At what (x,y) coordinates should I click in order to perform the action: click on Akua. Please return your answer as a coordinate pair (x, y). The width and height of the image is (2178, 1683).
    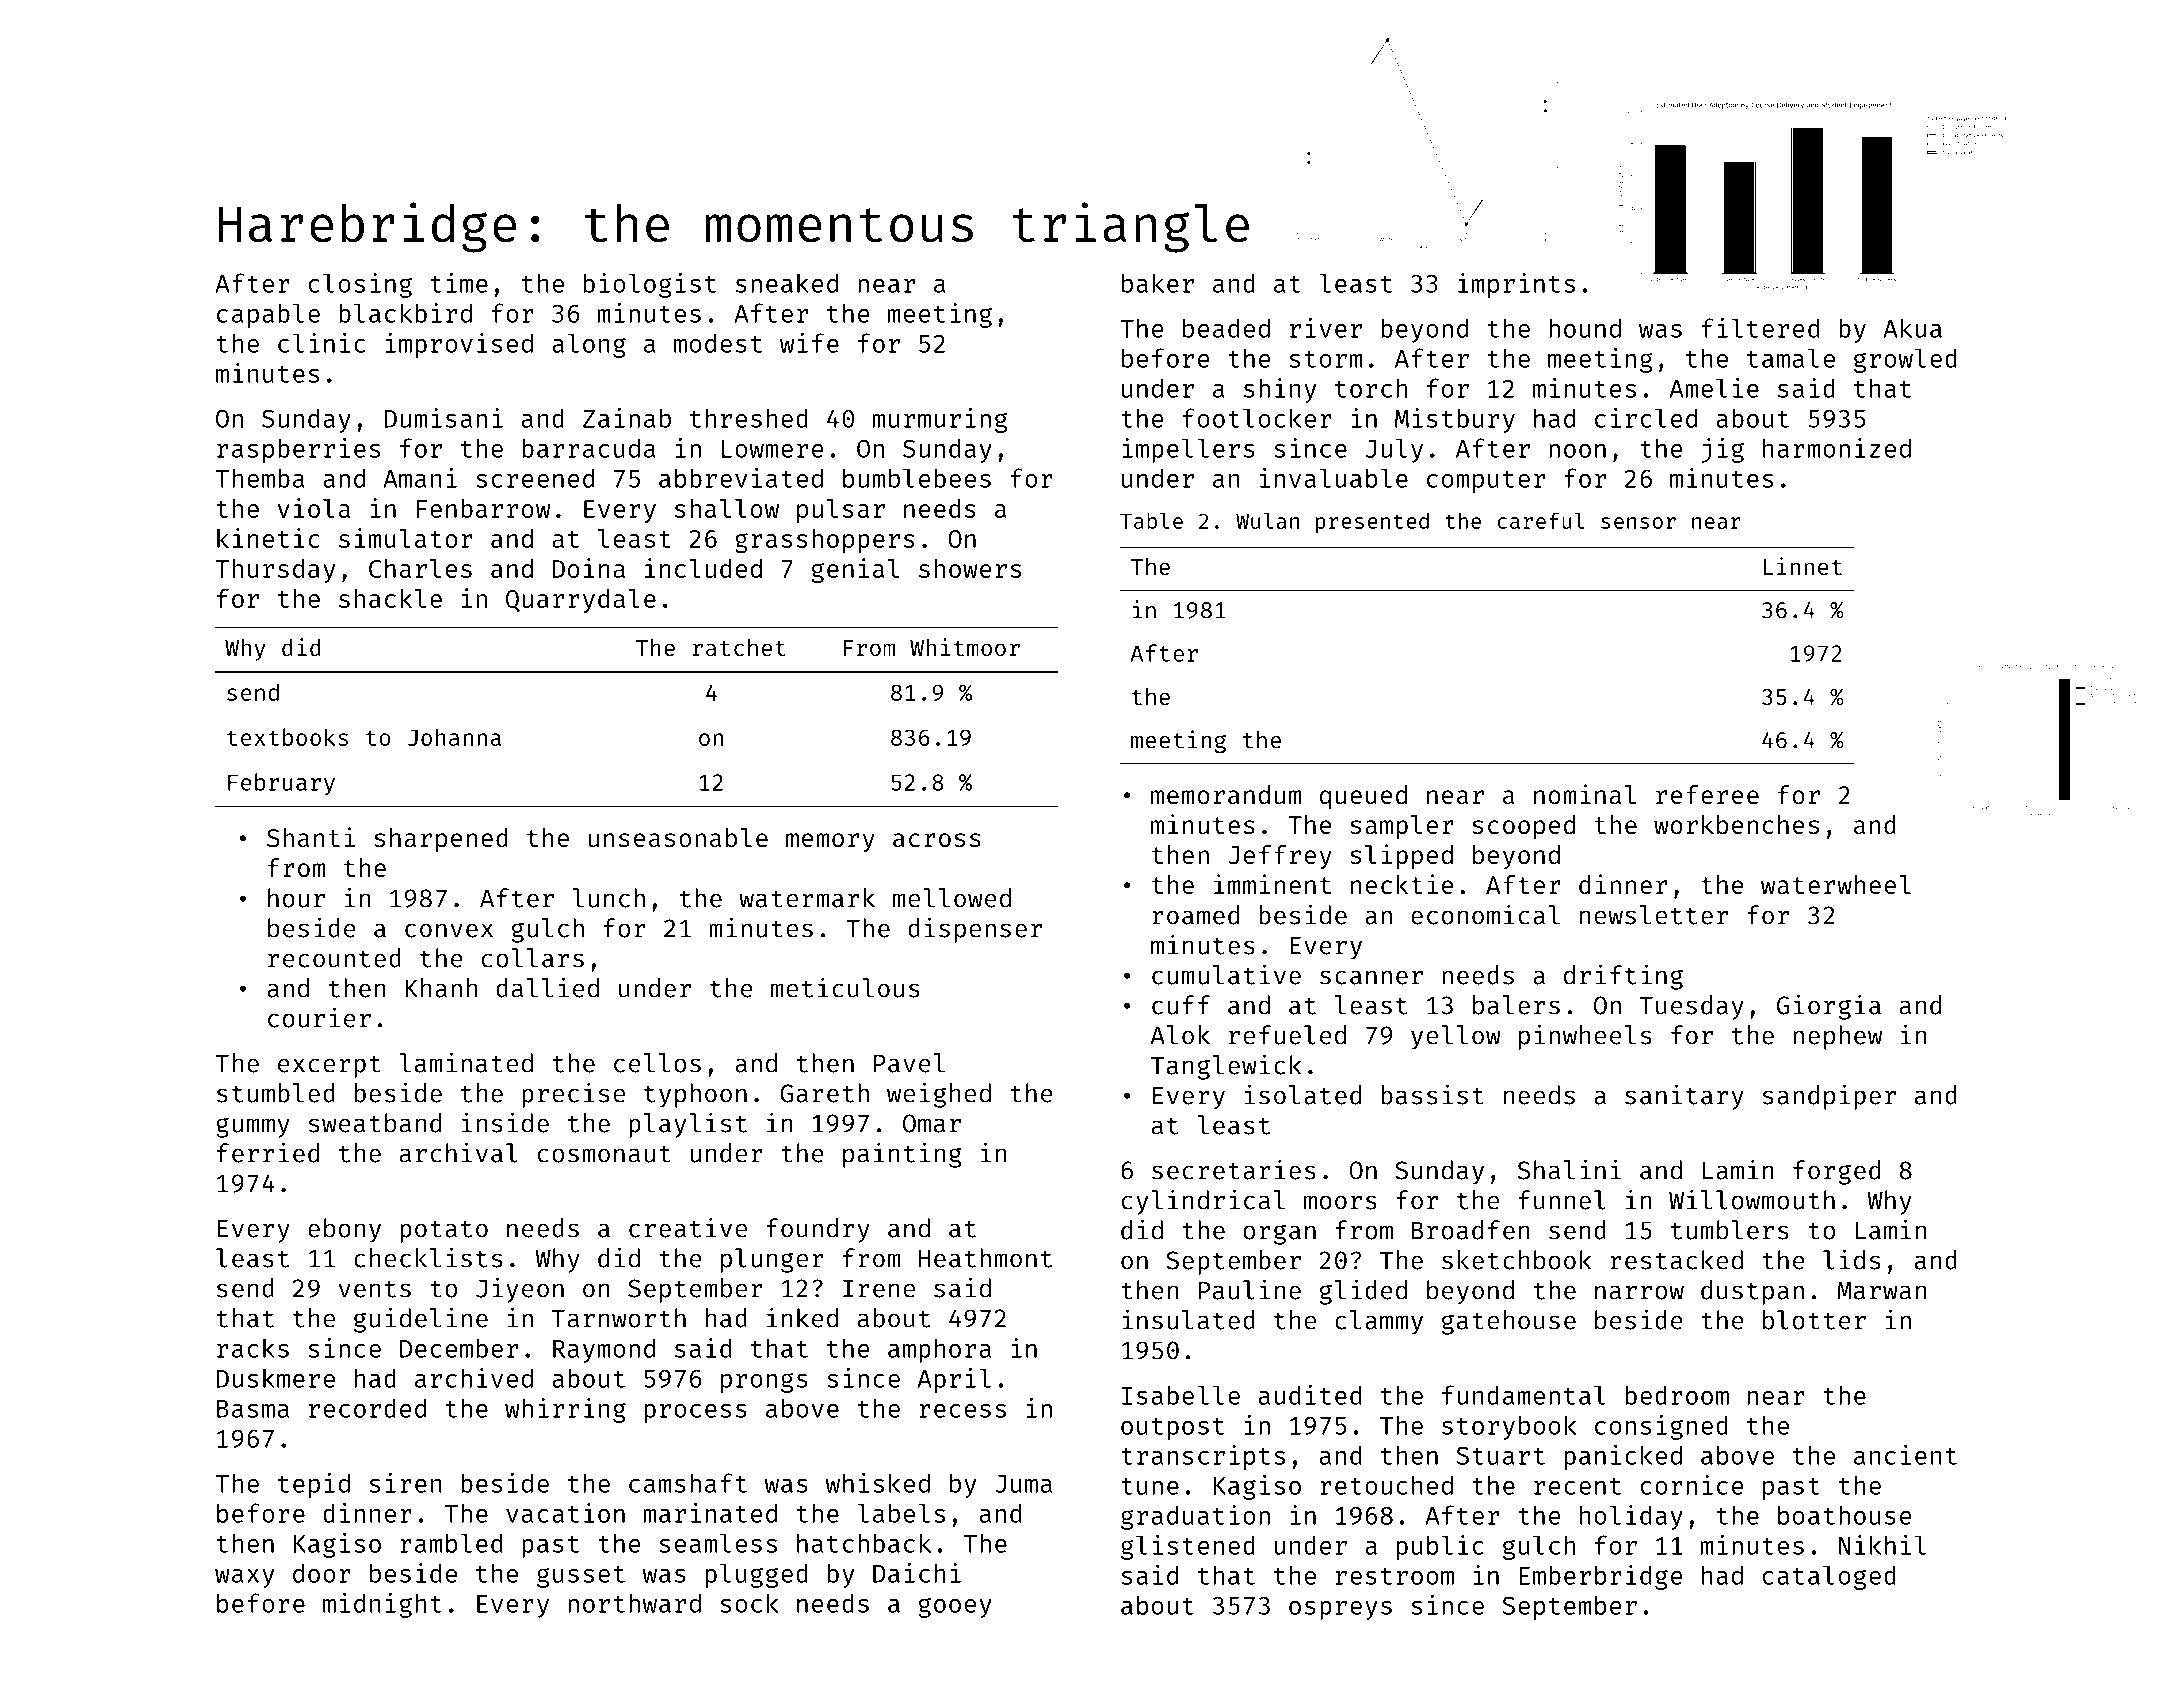
    Looking at the image, I should click on (1912, 328).
